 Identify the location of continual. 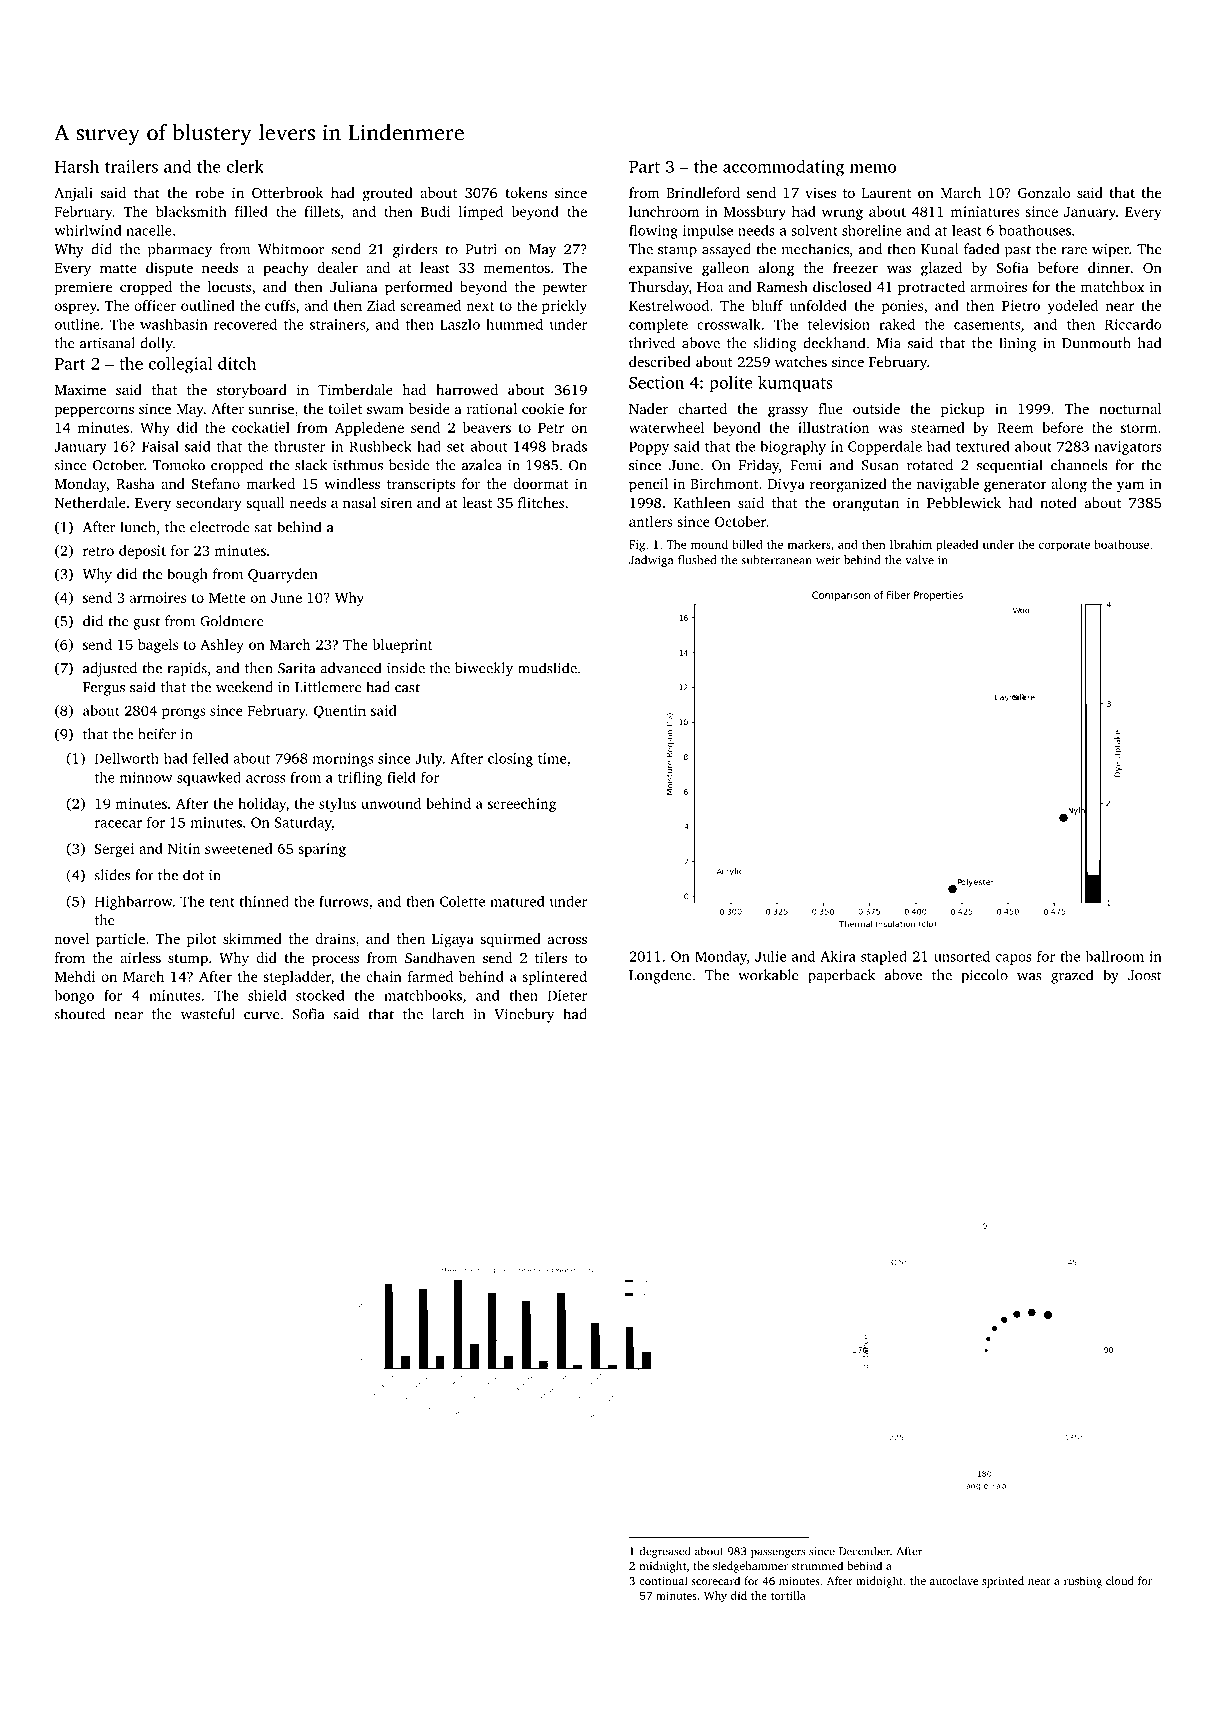
(663, 1580).
